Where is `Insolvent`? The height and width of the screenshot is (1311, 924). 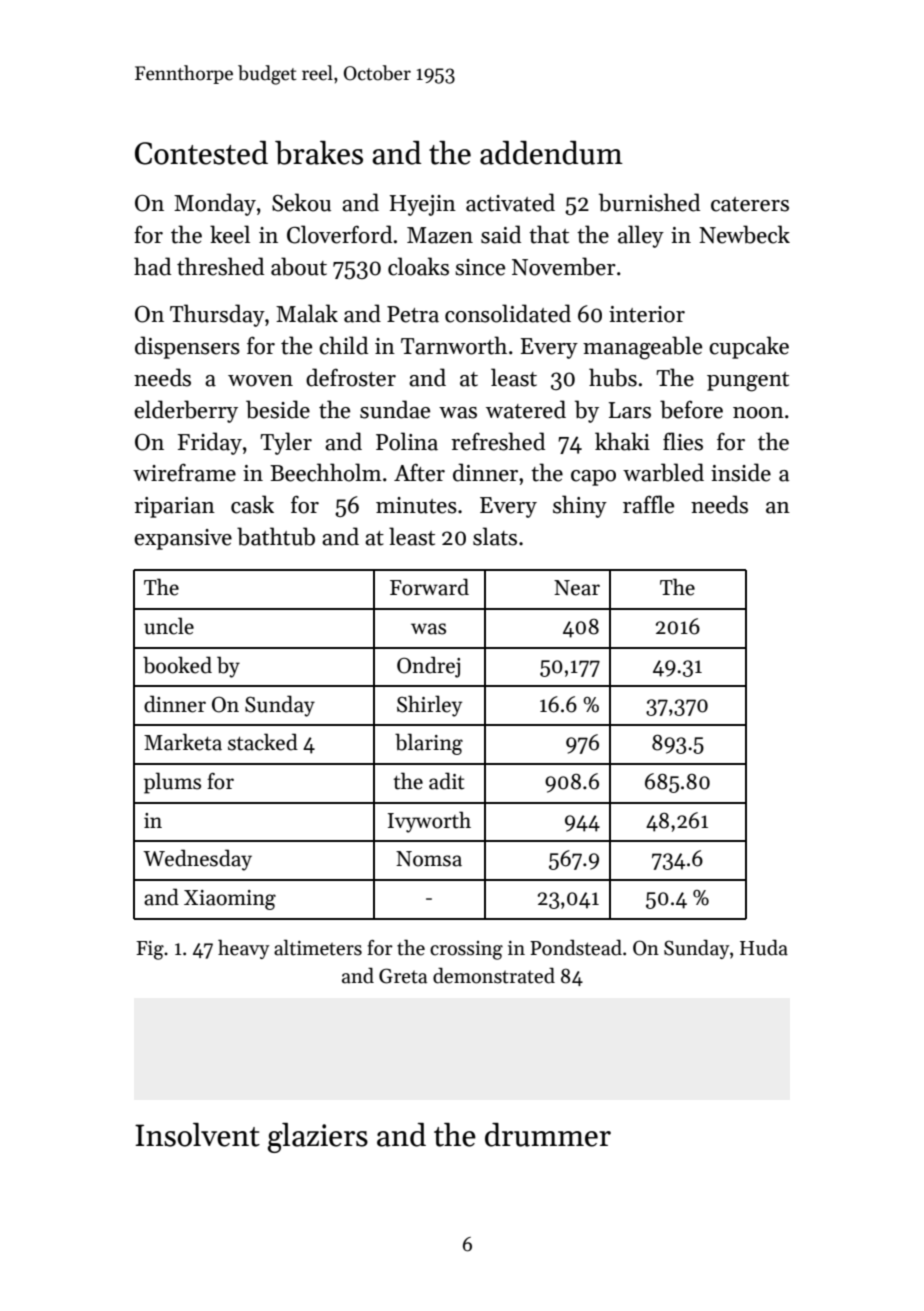
Insolvent is located at coordinates (197, 1135).
